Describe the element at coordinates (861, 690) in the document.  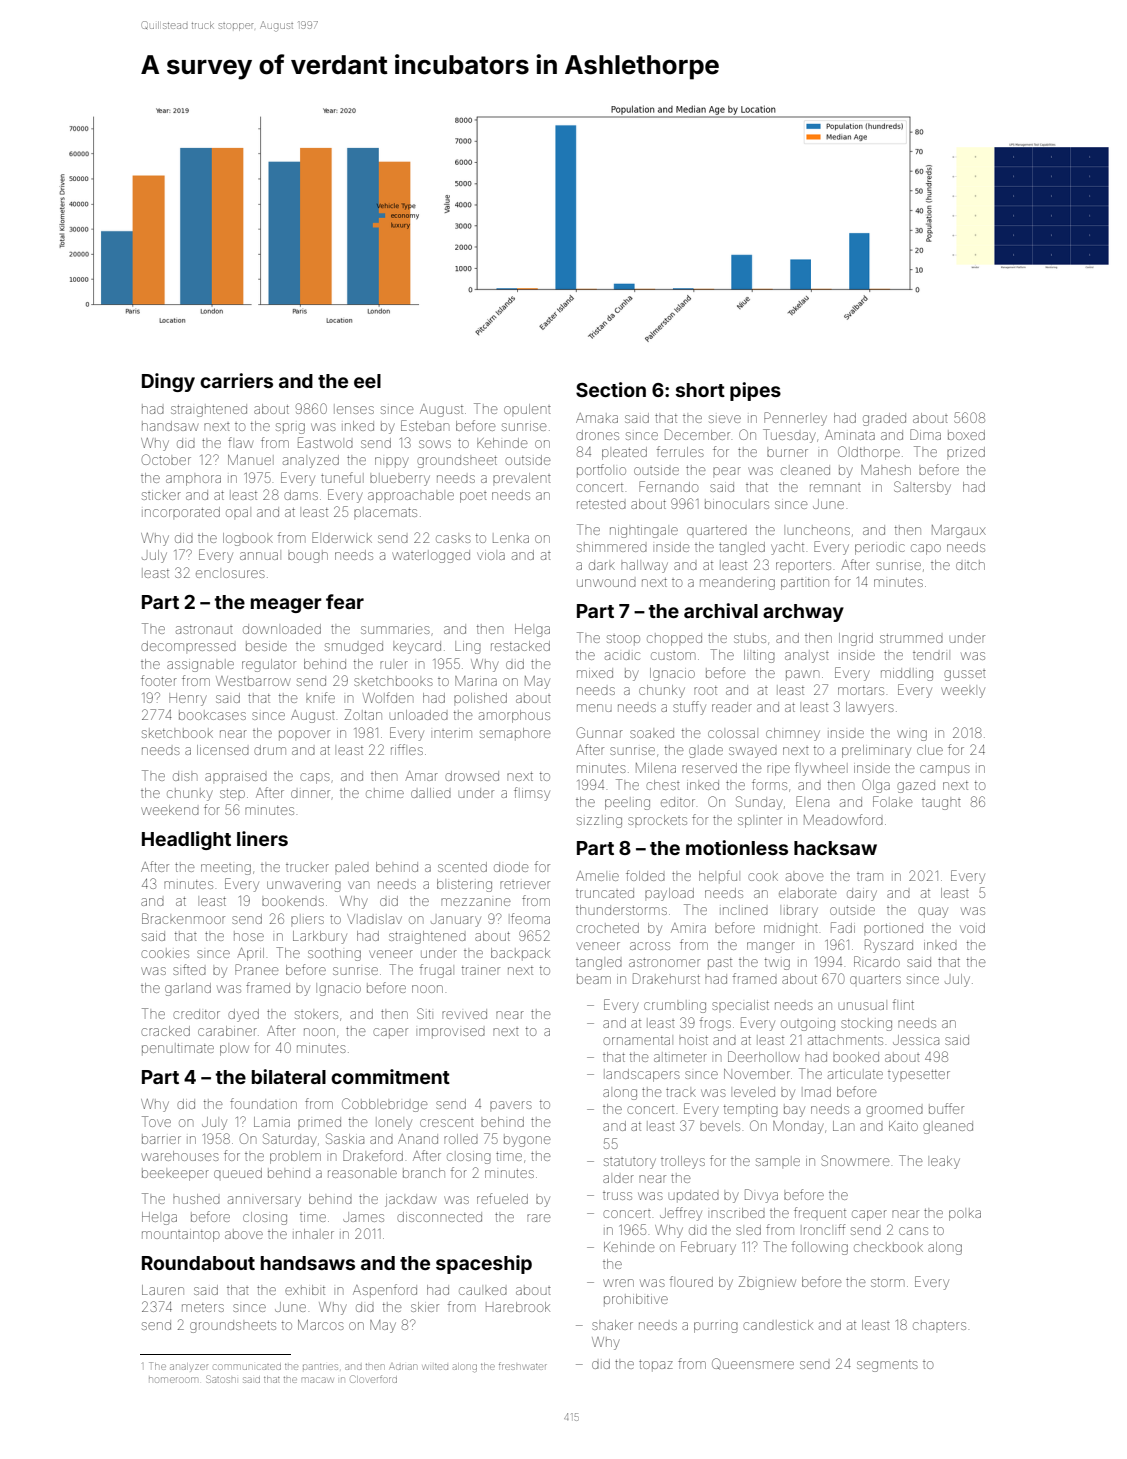
I see `mortars` at that location.
